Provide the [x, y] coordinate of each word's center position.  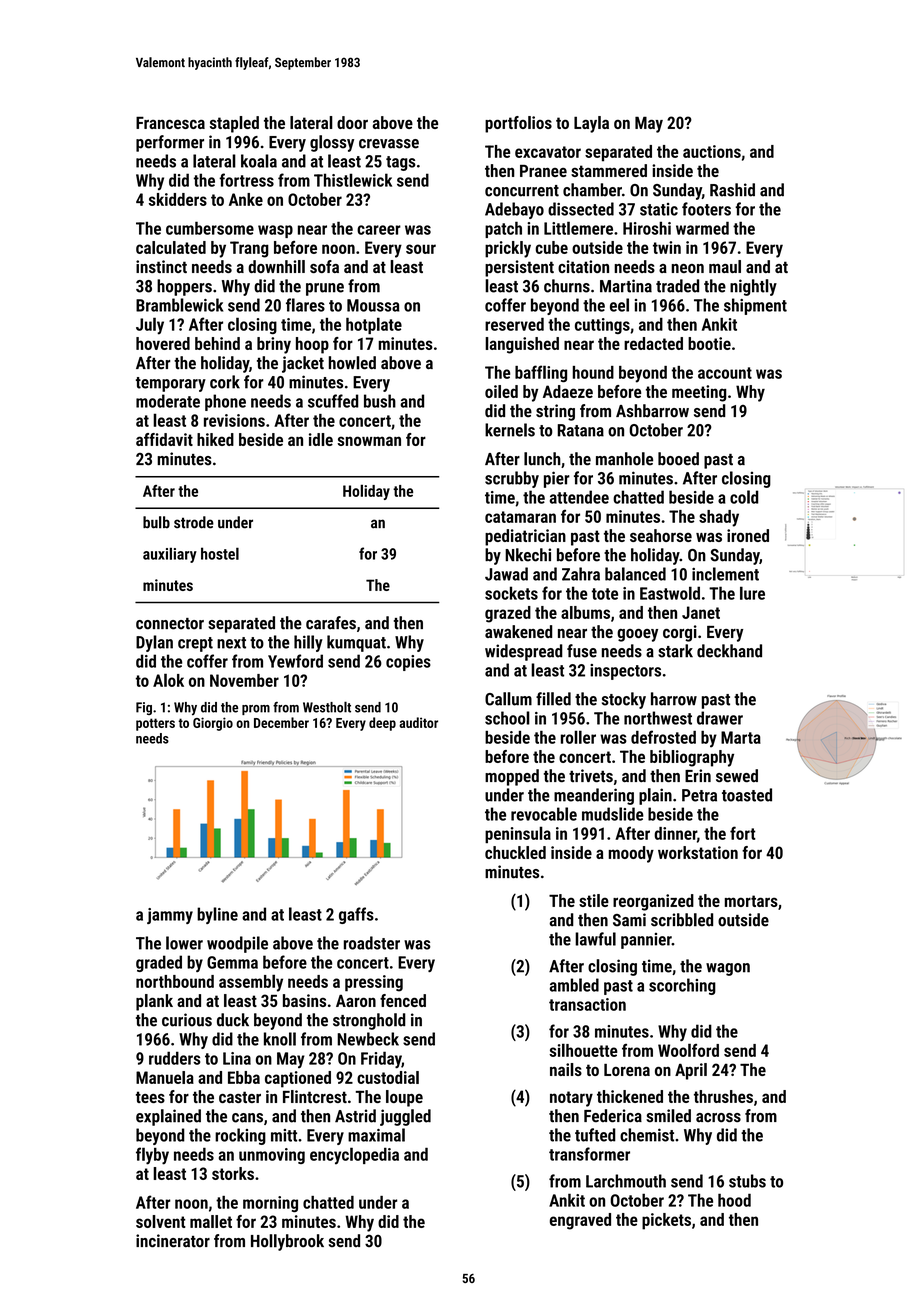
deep [382, 724]
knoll [280, 1039]
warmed [702, 228]
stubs [747, 1181]
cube [551, 247]
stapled [234, 124]
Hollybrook [287, 1242]
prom [256, 710]
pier [557, 479]
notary [571, 1099]
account [725, 373]
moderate [168, 401]
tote [605, 594]
